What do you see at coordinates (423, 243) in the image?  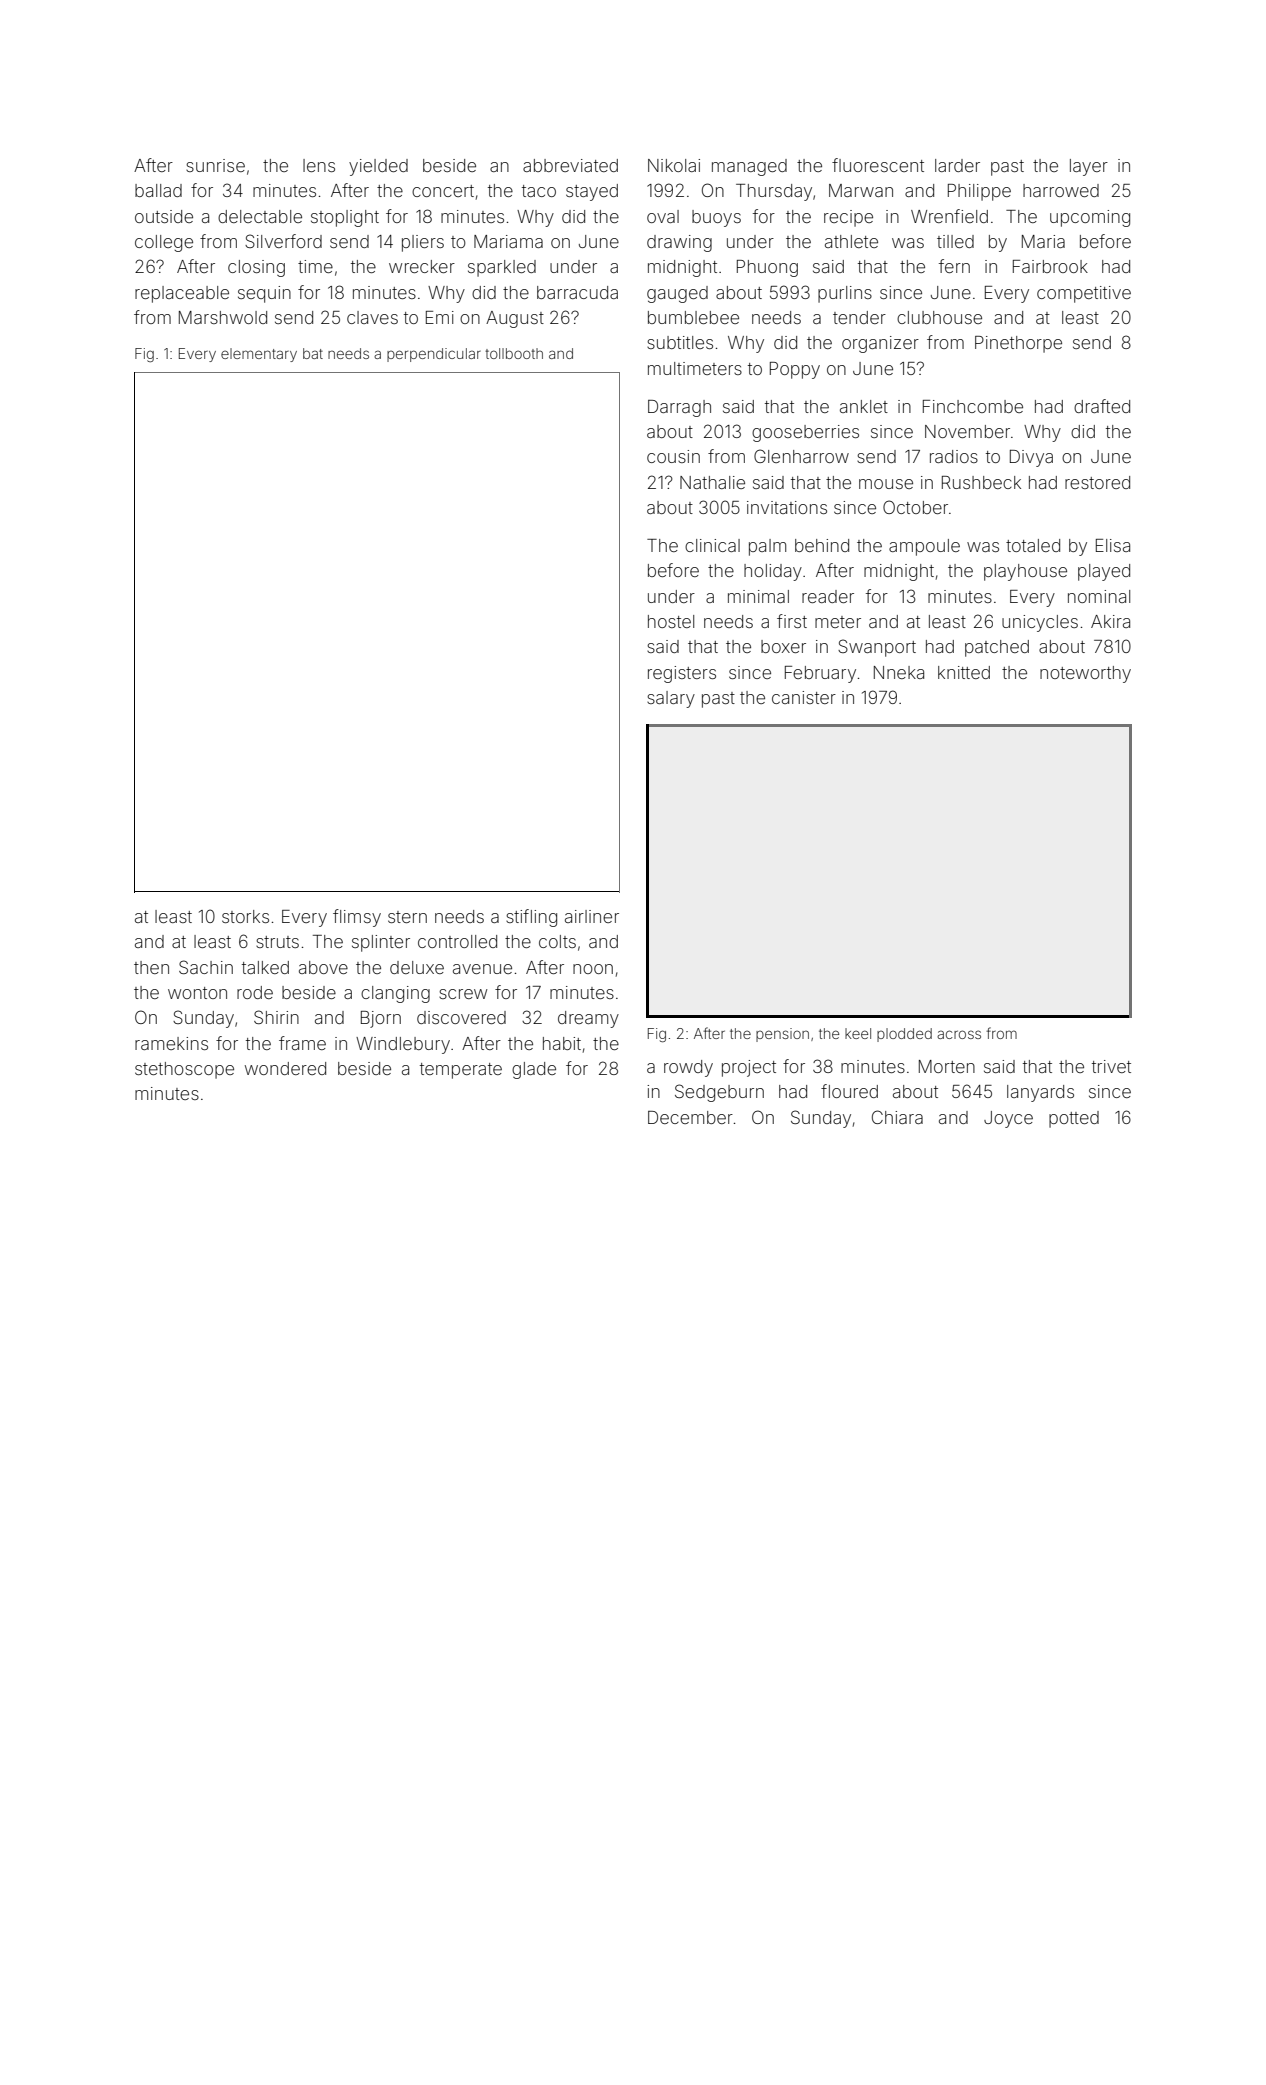 I see `pliers` at bounding box center [423, 243].
